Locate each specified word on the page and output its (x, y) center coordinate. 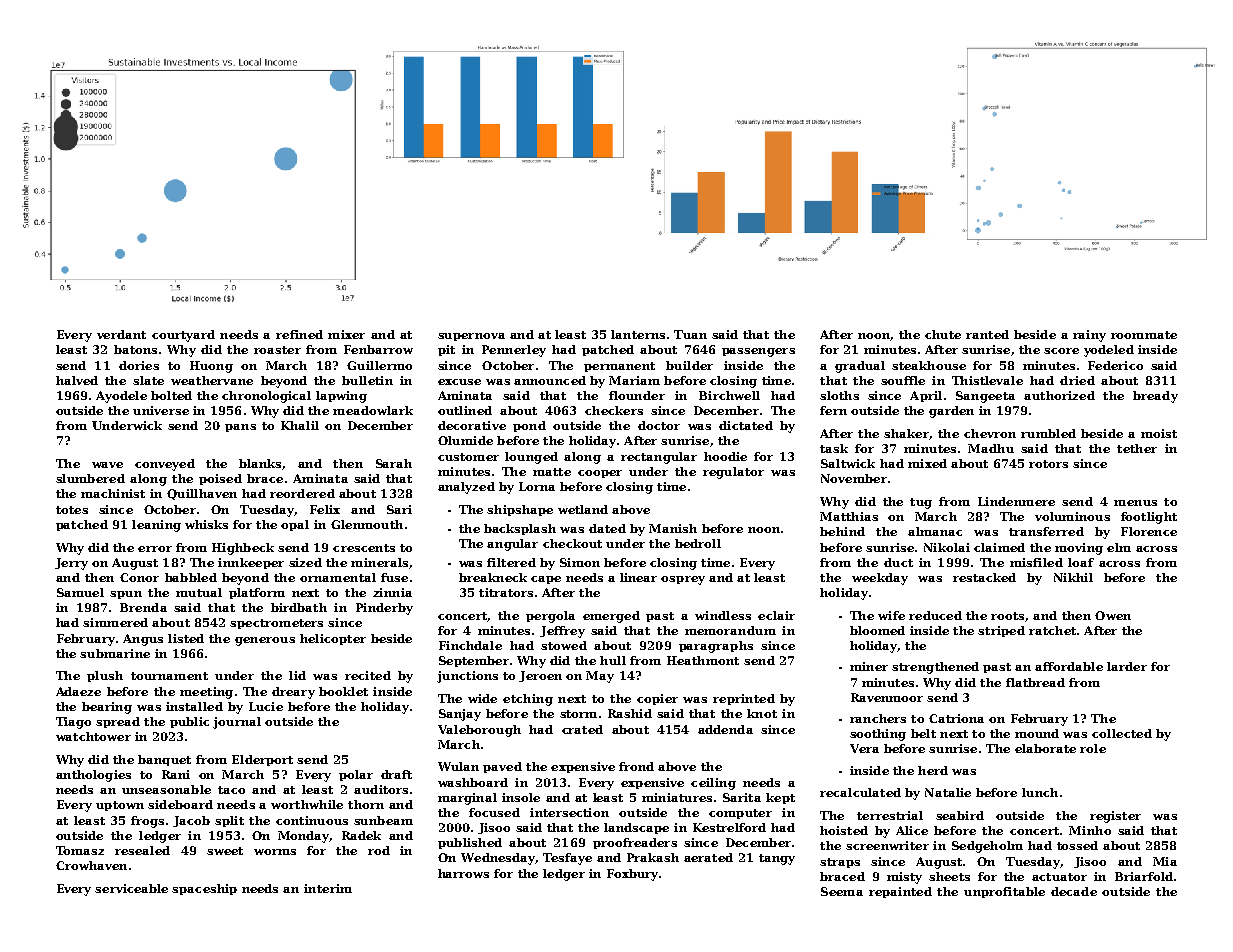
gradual (860, 367)
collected (1122, 733)
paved (502, 767)
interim (328, 888)
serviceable (131, 888)
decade (1074, 891)
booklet (343, 691)
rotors (1048, 464)
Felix (325, 509)
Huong (211, 367)
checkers (614, 410)
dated (607, 528)
